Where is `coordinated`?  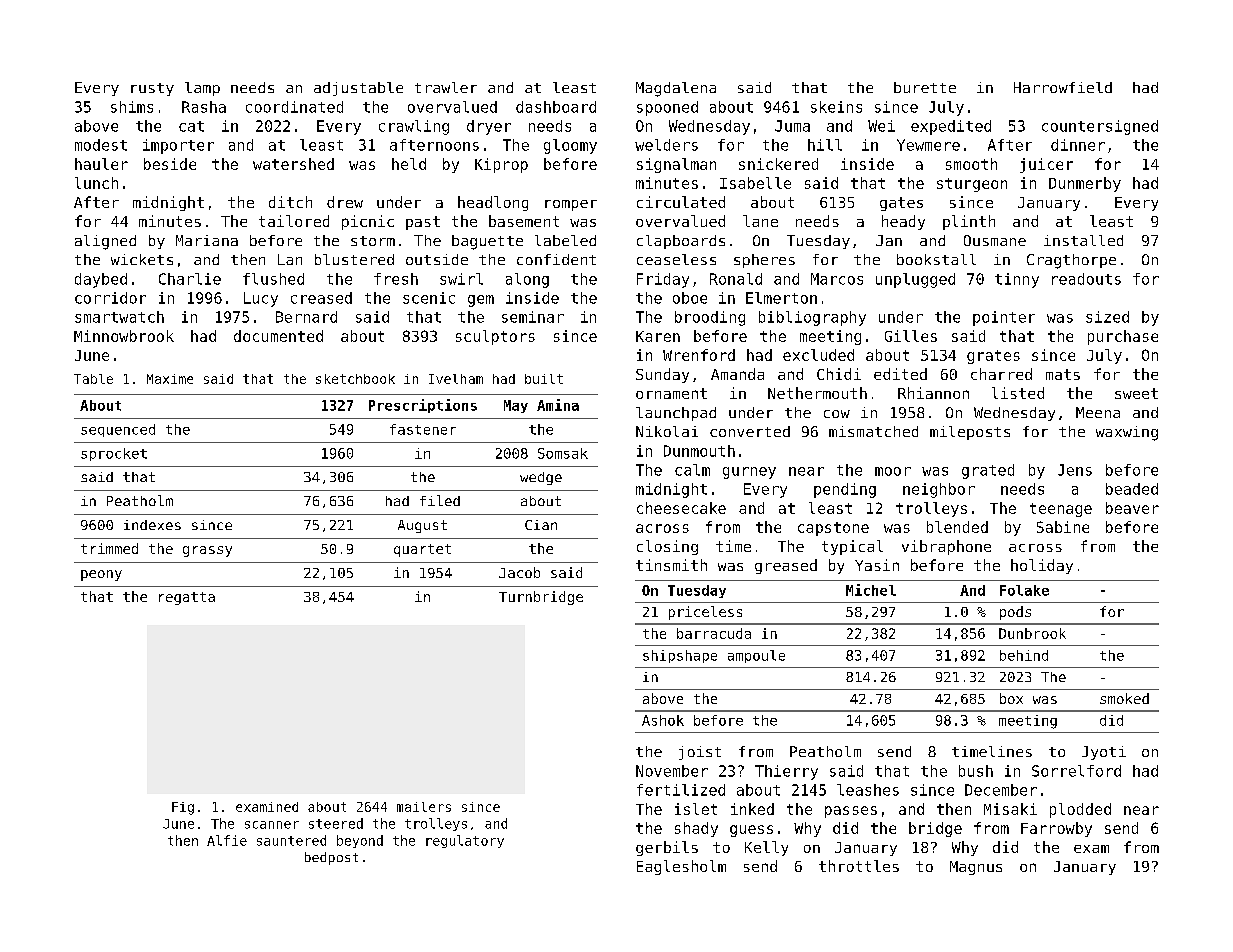 coordinated is located at coordinates (294, 107).
